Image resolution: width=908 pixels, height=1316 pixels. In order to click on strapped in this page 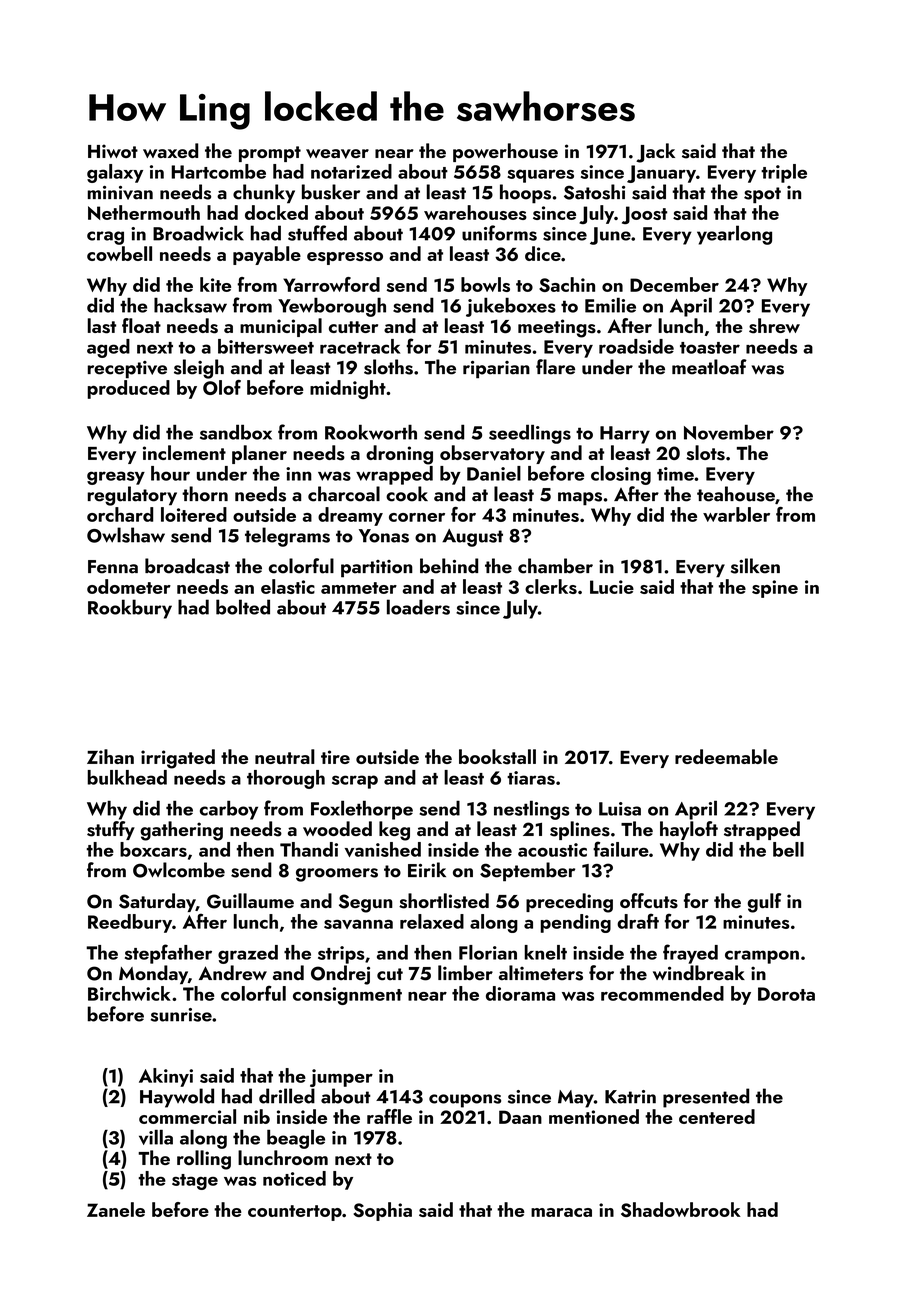, I will do `click(762, 830)`.
